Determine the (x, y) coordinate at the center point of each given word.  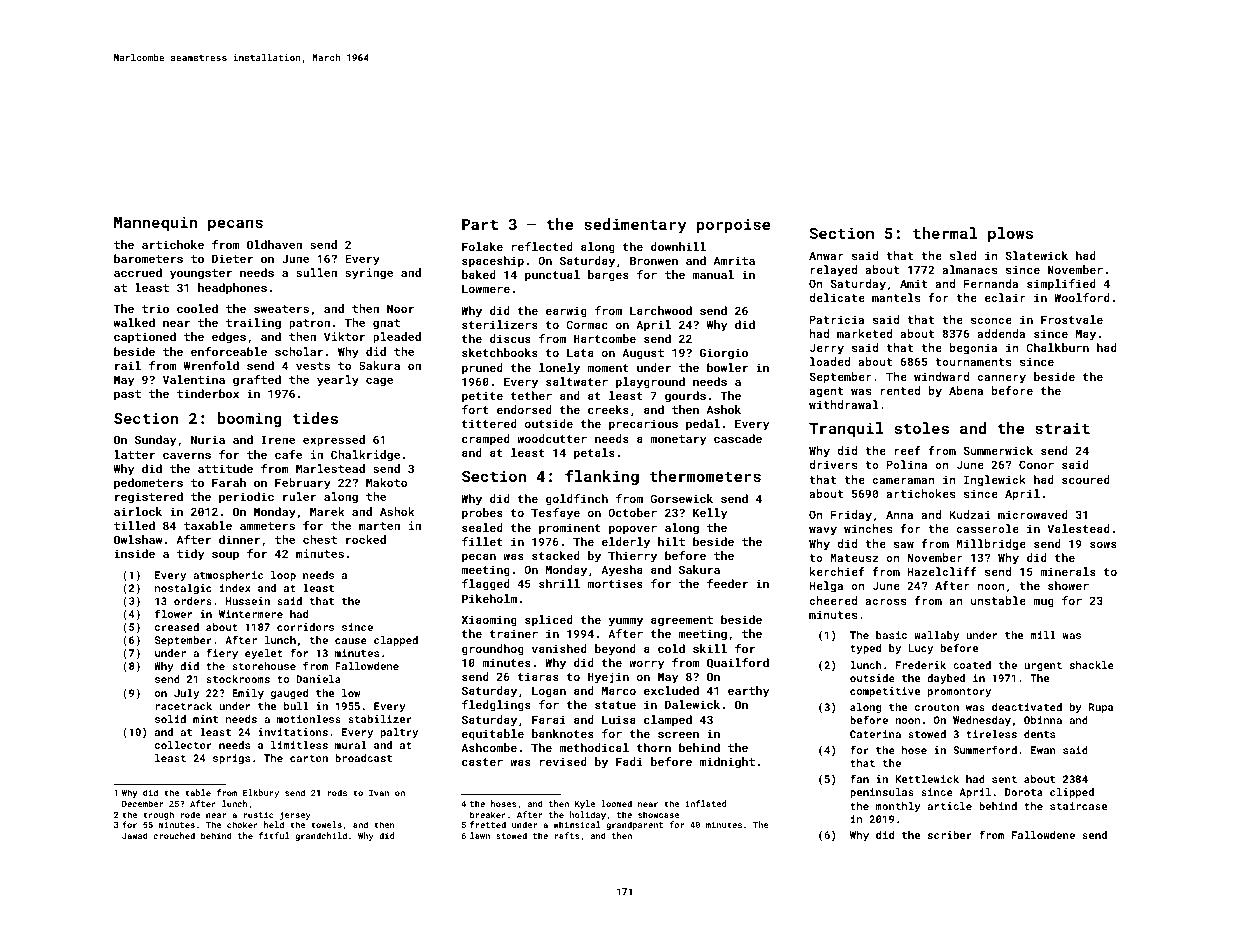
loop (283, 576)
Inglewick (995, 481)
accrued (138, 272)
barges (608, 276)
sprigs (231, 759)
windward (941, 376)
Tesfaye (555, 514)
